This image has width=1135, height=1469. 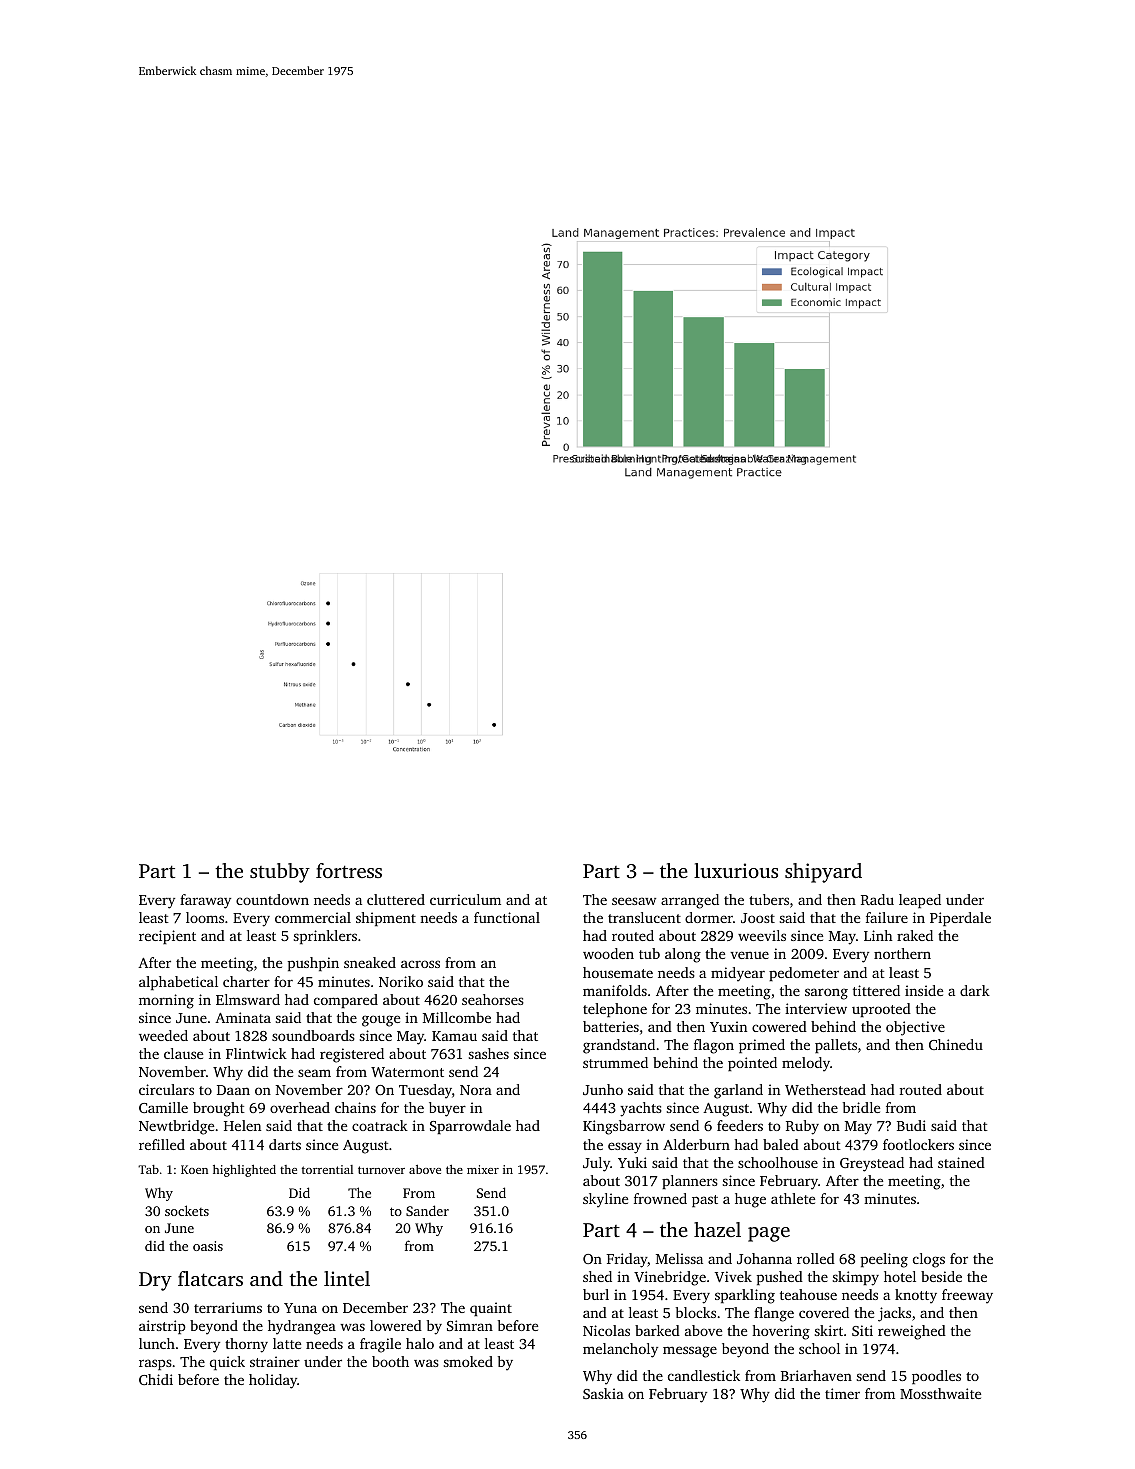 What do you see at coordinates (454, 1036) in the image?
I see `Kamau` at bounding box center [454, 1036].
